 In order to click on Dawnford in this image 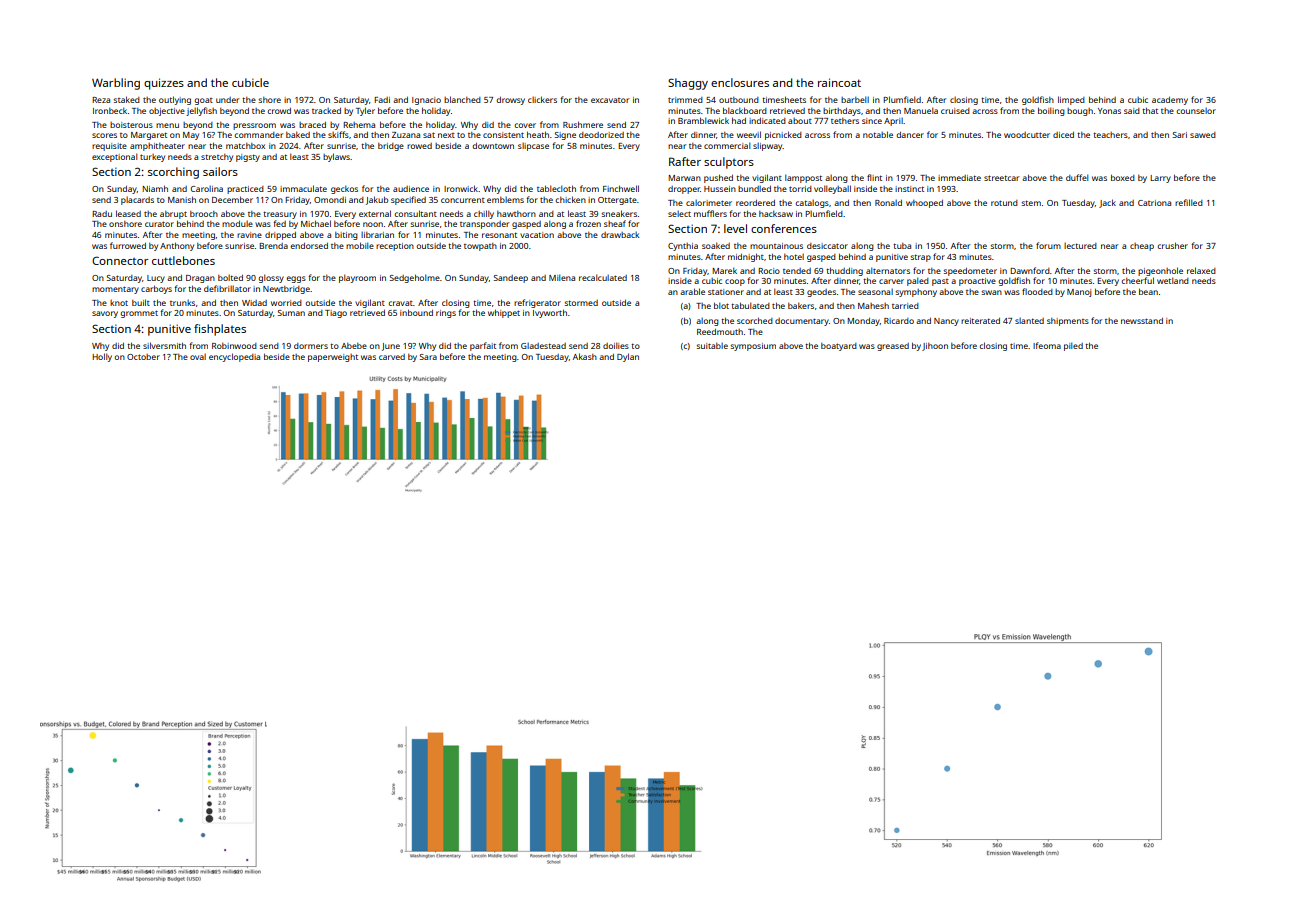, I will do `click(1030, 270)`.
